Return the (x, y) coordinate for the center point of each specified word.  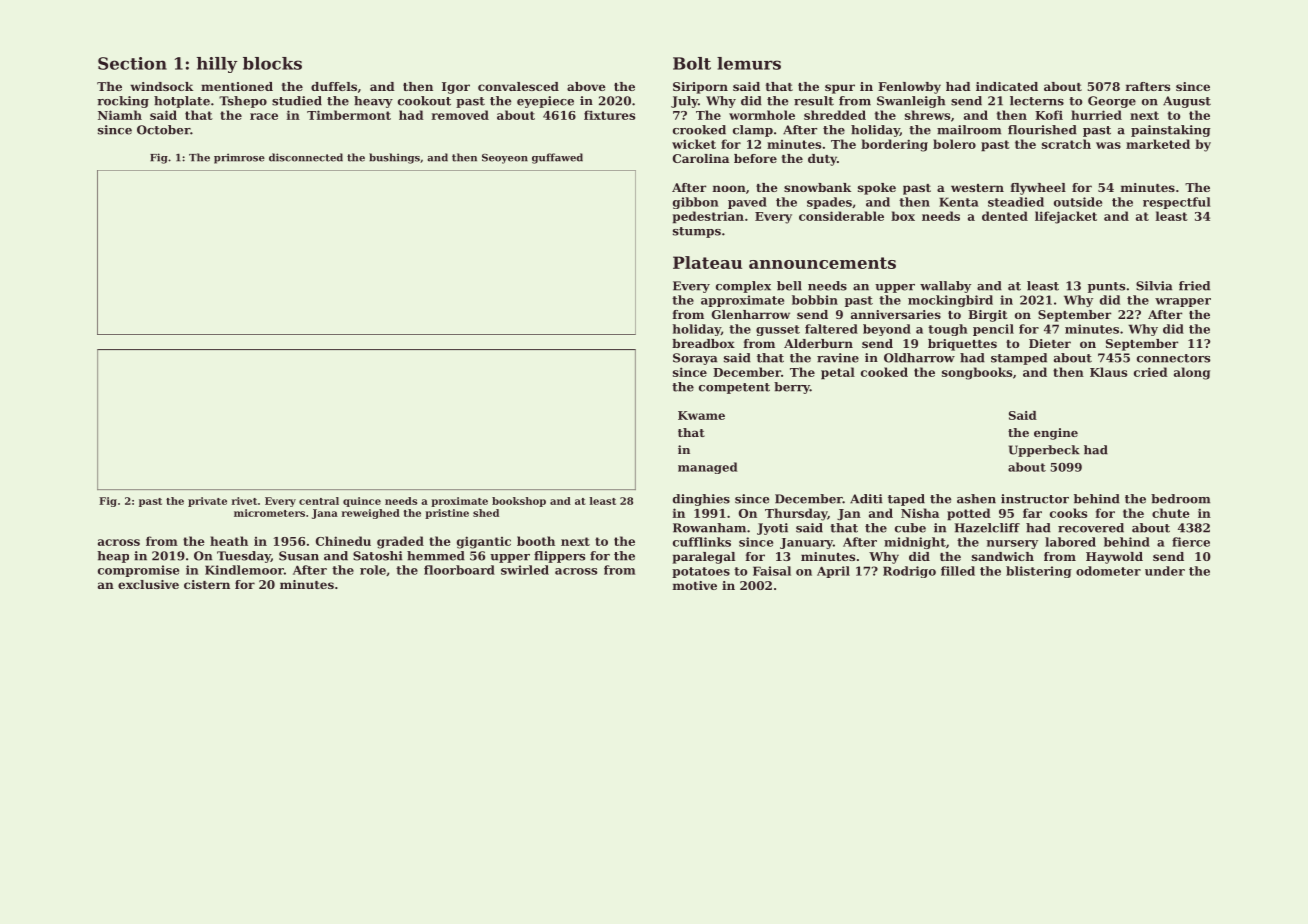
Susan (299, 556)
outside (1078, 202)
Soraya (695, 359)
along (1192, 373)
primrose (239, 158)
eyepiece (545, 102)
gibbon (695, 203)
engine (1056, 434)
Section (132, 63)
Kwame (701, 415)
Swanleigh (911, 102)
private (207, 502)
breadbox (703, 343)
